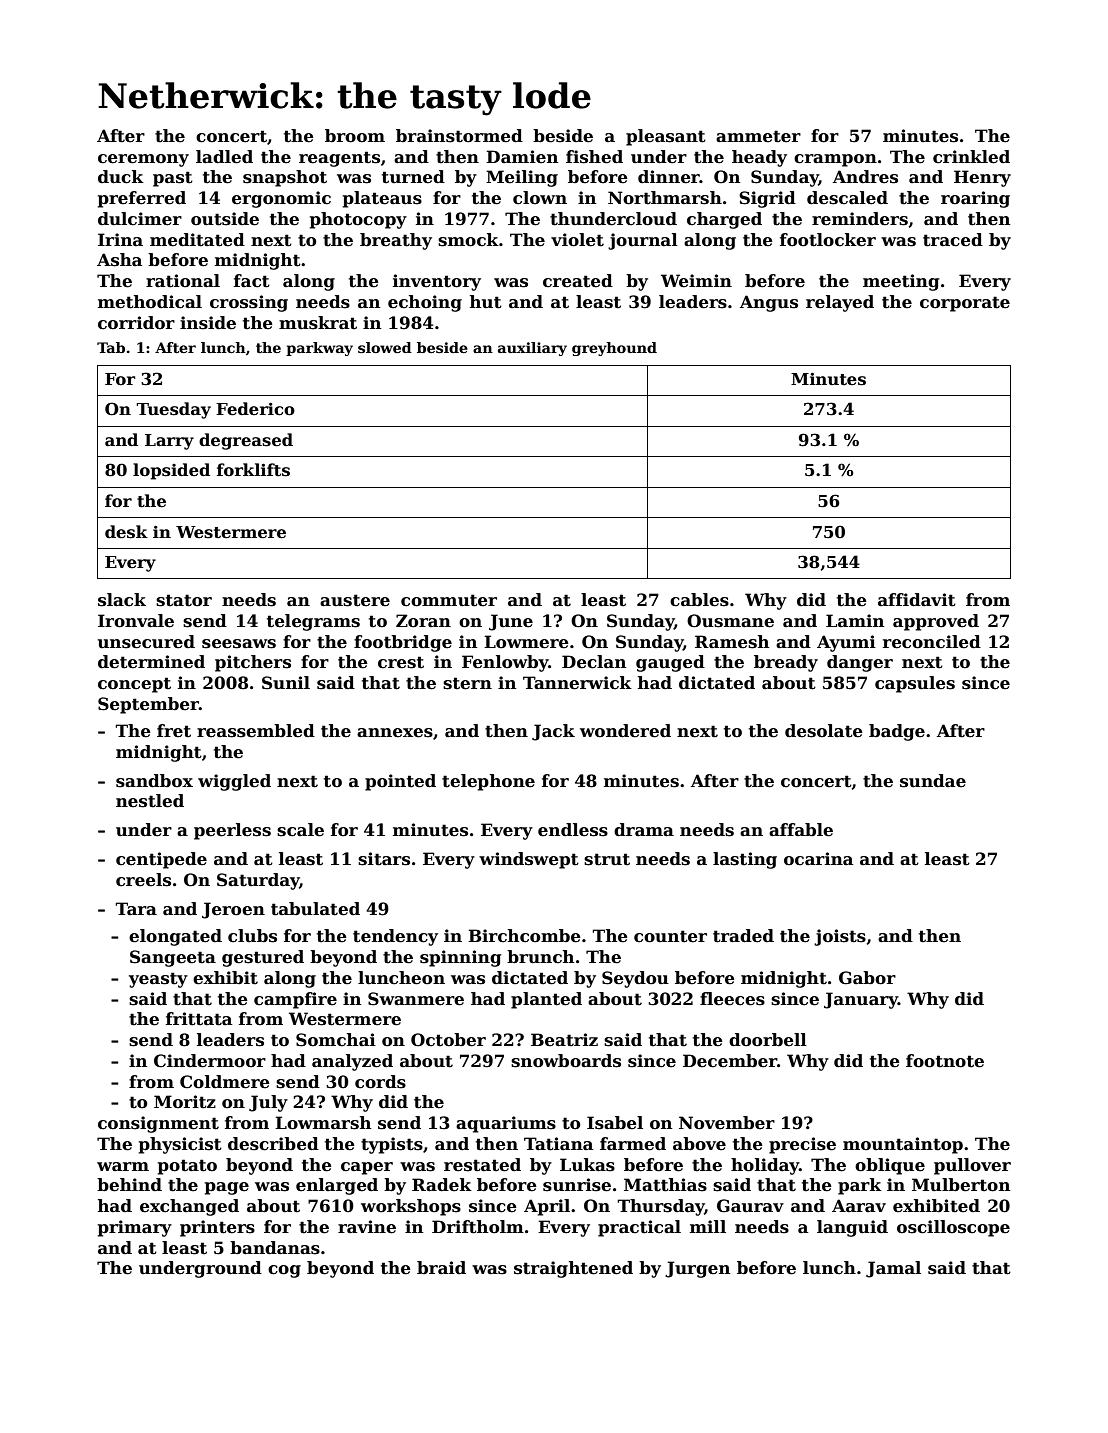 This screenshot has width=1108, height=1433. I want to click on reconciled, so click(932, 642).
